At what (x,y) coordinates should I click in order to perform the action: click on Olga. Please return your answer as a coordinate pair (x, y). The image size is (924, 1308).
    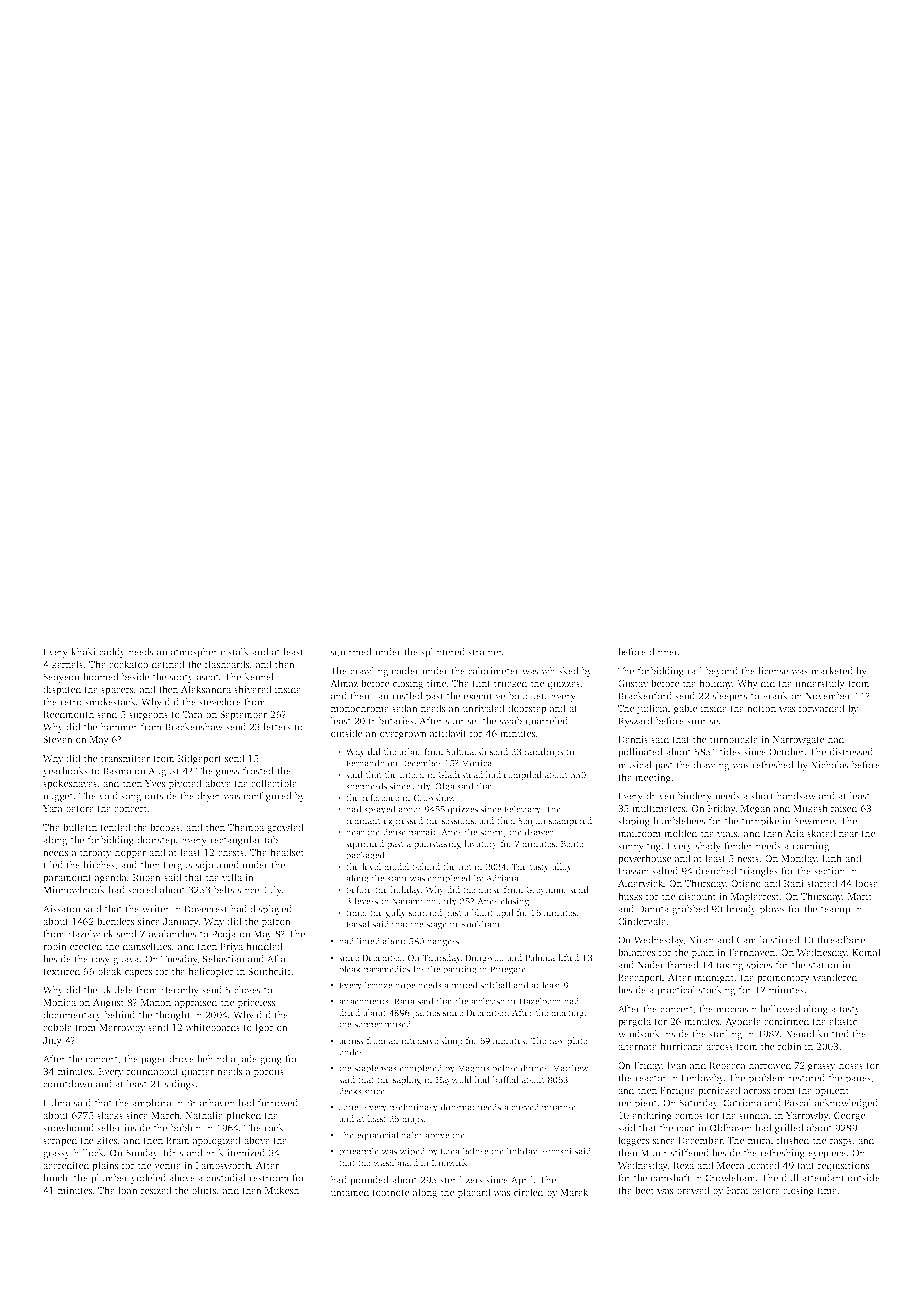
    Looking at the image, I should click on (445, 787).
